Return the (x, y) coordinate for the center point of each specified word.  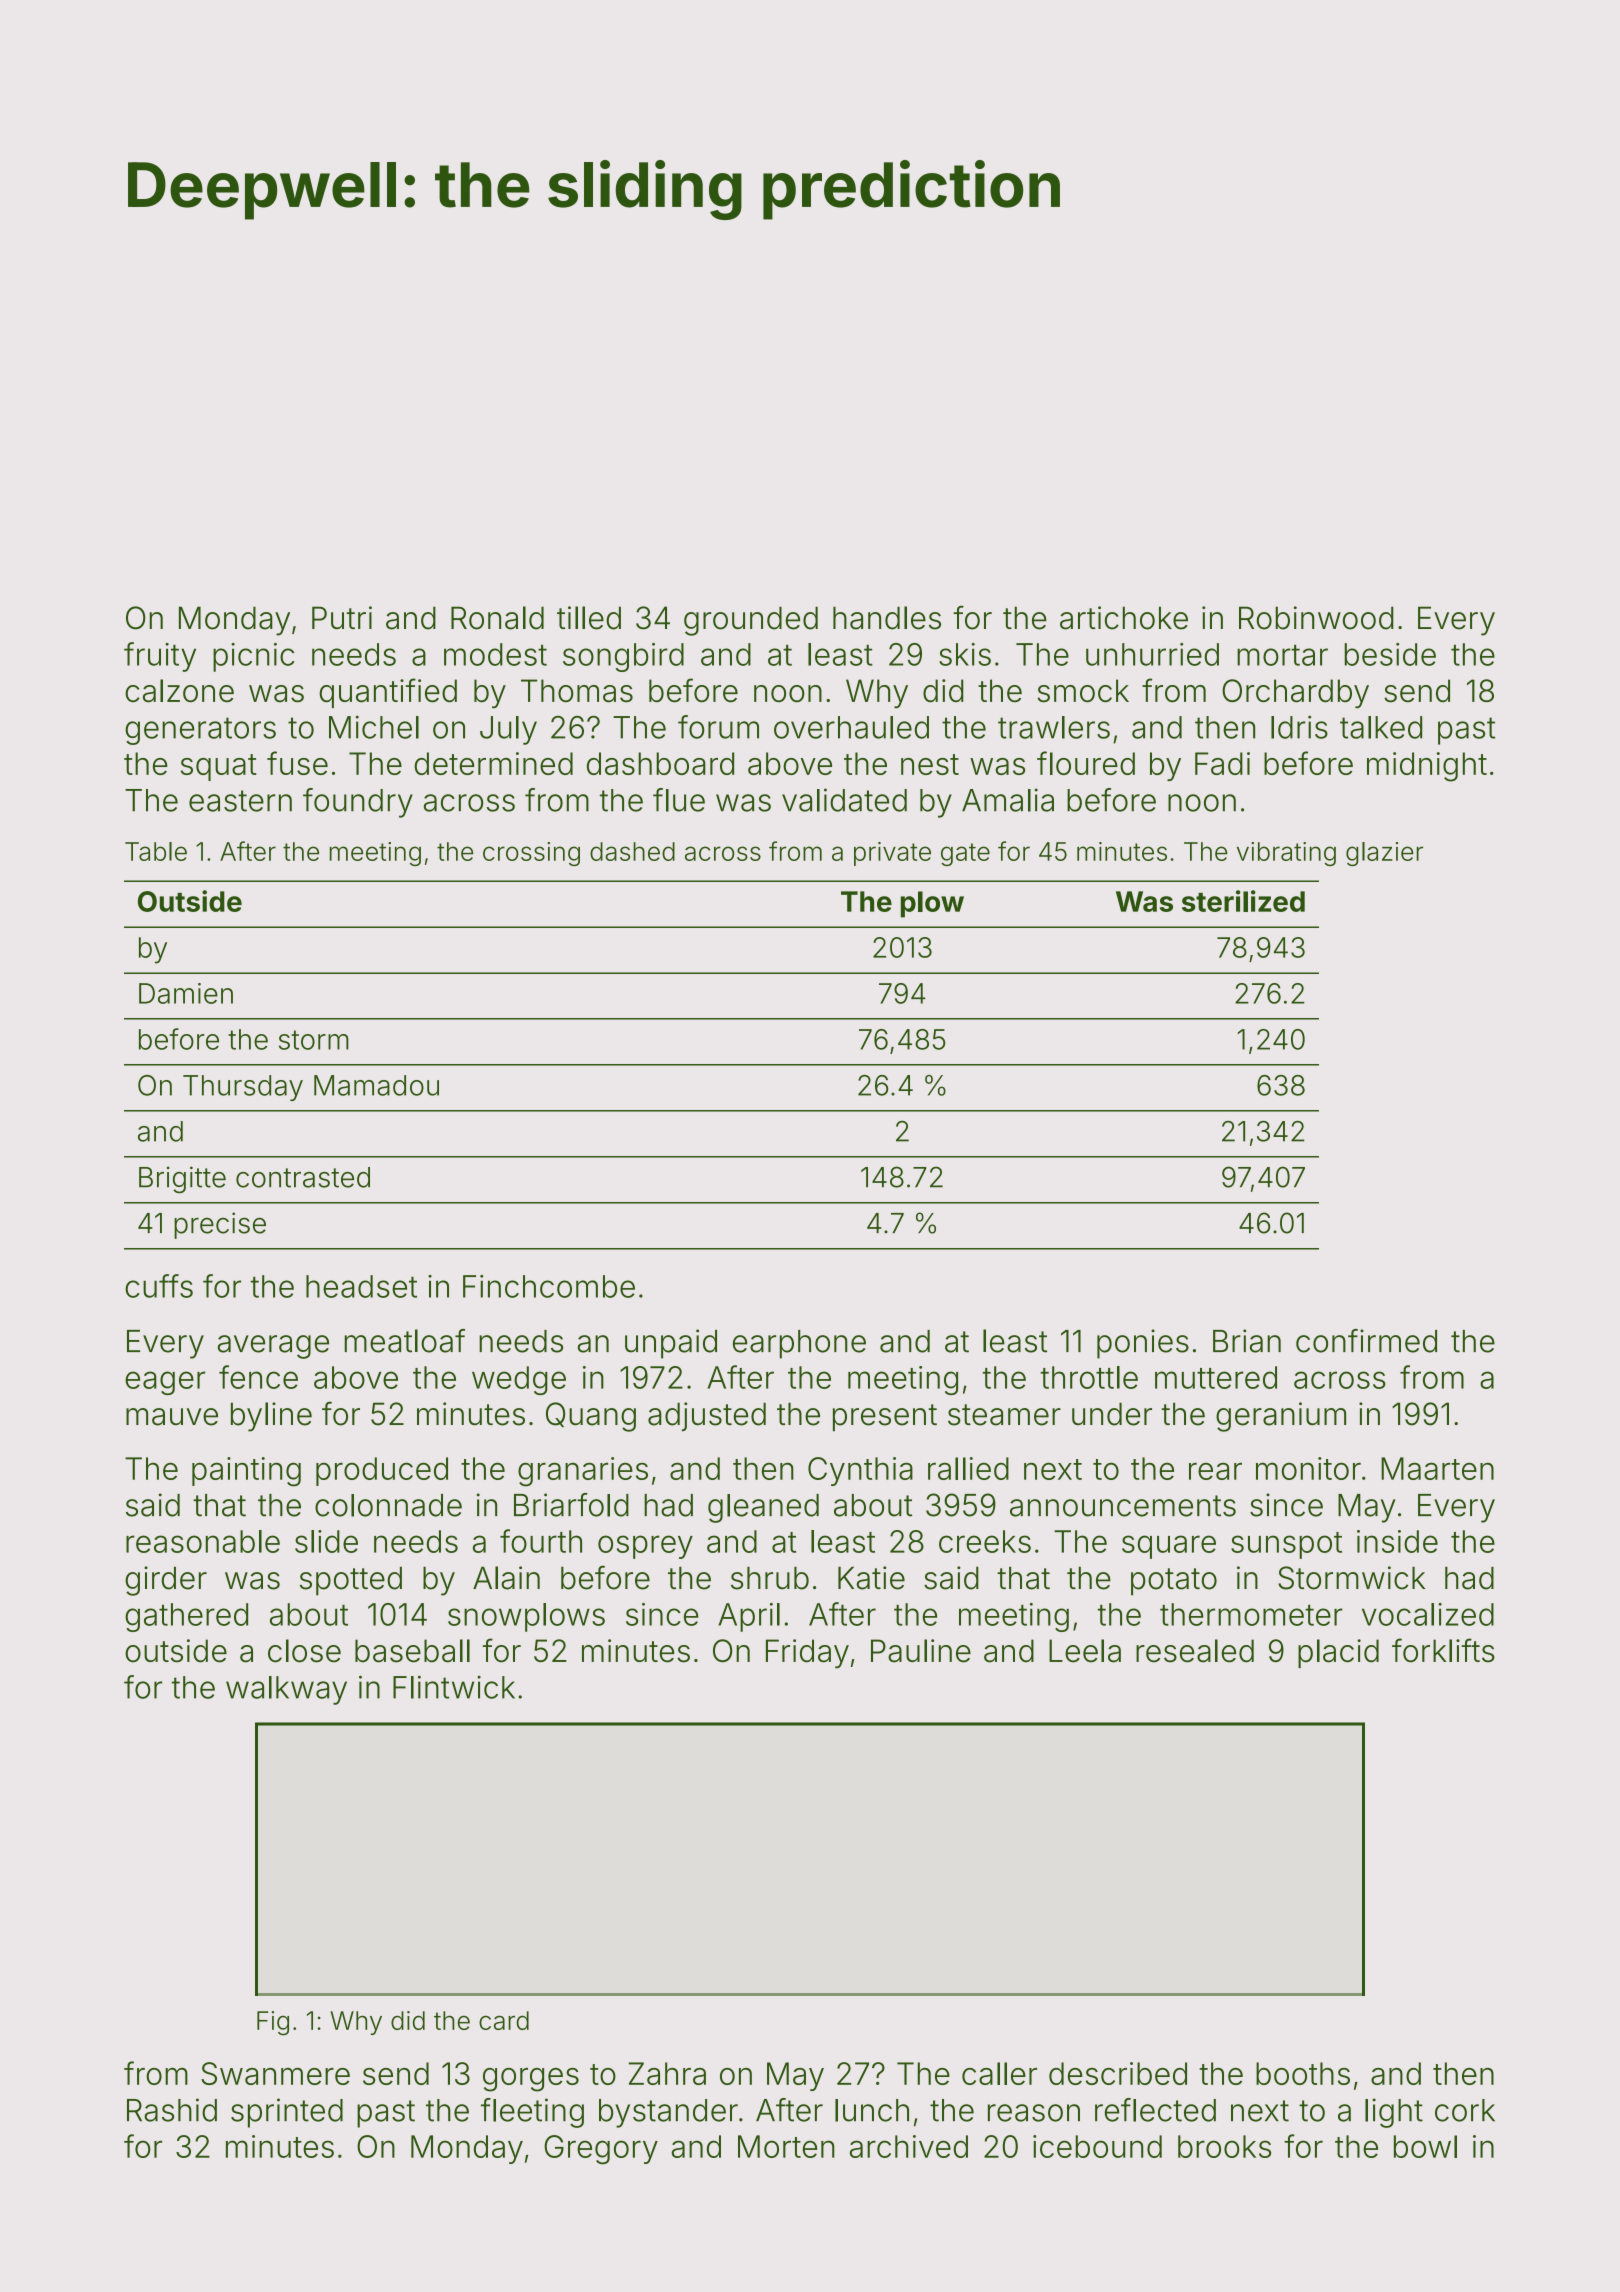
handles (887, 618)
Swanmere (275, 2073)
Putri (342, 617)
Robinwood (1316, 618)
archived (909, 2146)
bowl (1425, 2146)
